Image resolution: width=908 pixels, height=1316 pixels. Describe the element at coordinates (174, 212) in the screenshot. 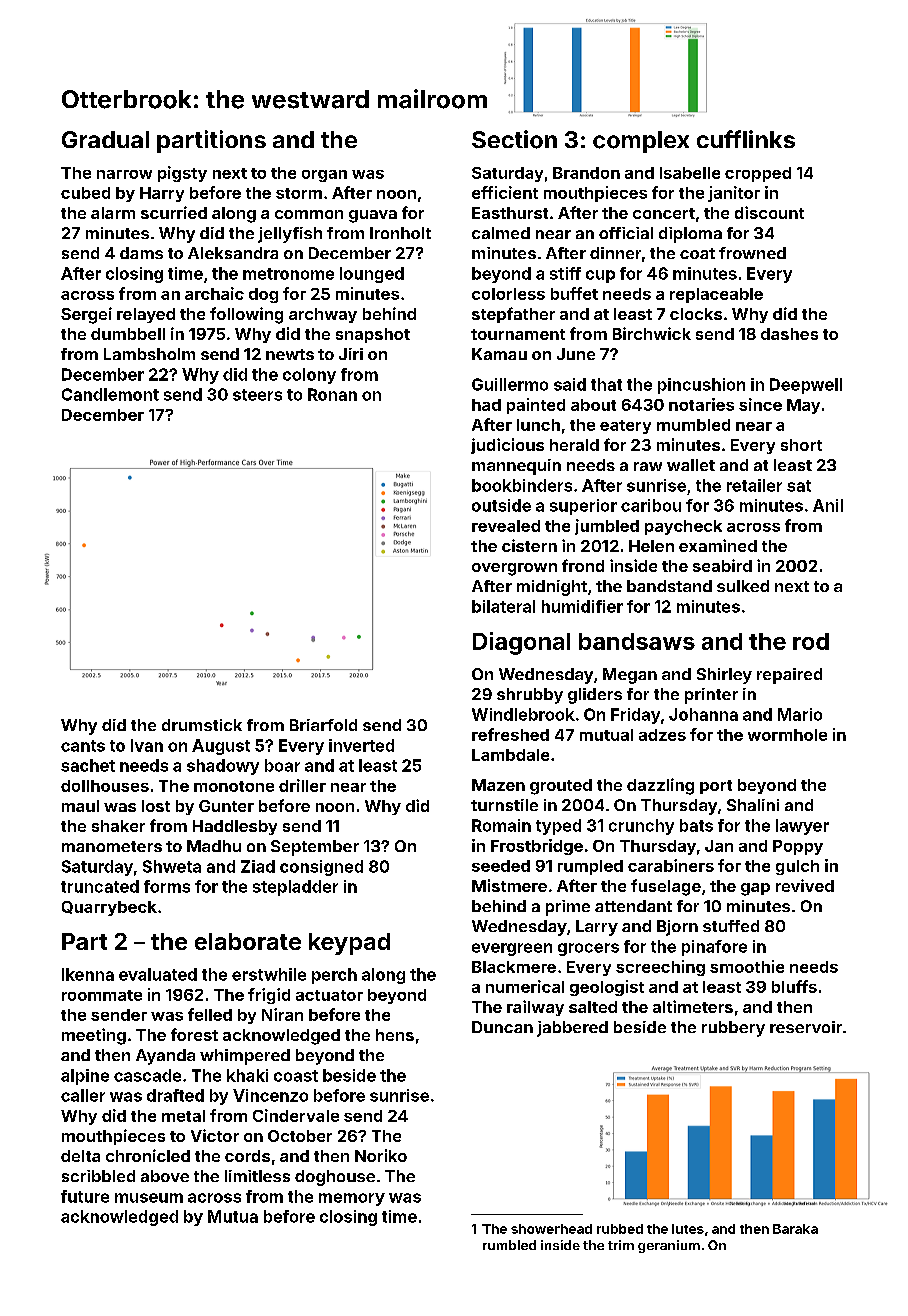

I see `scurried` at that location.
